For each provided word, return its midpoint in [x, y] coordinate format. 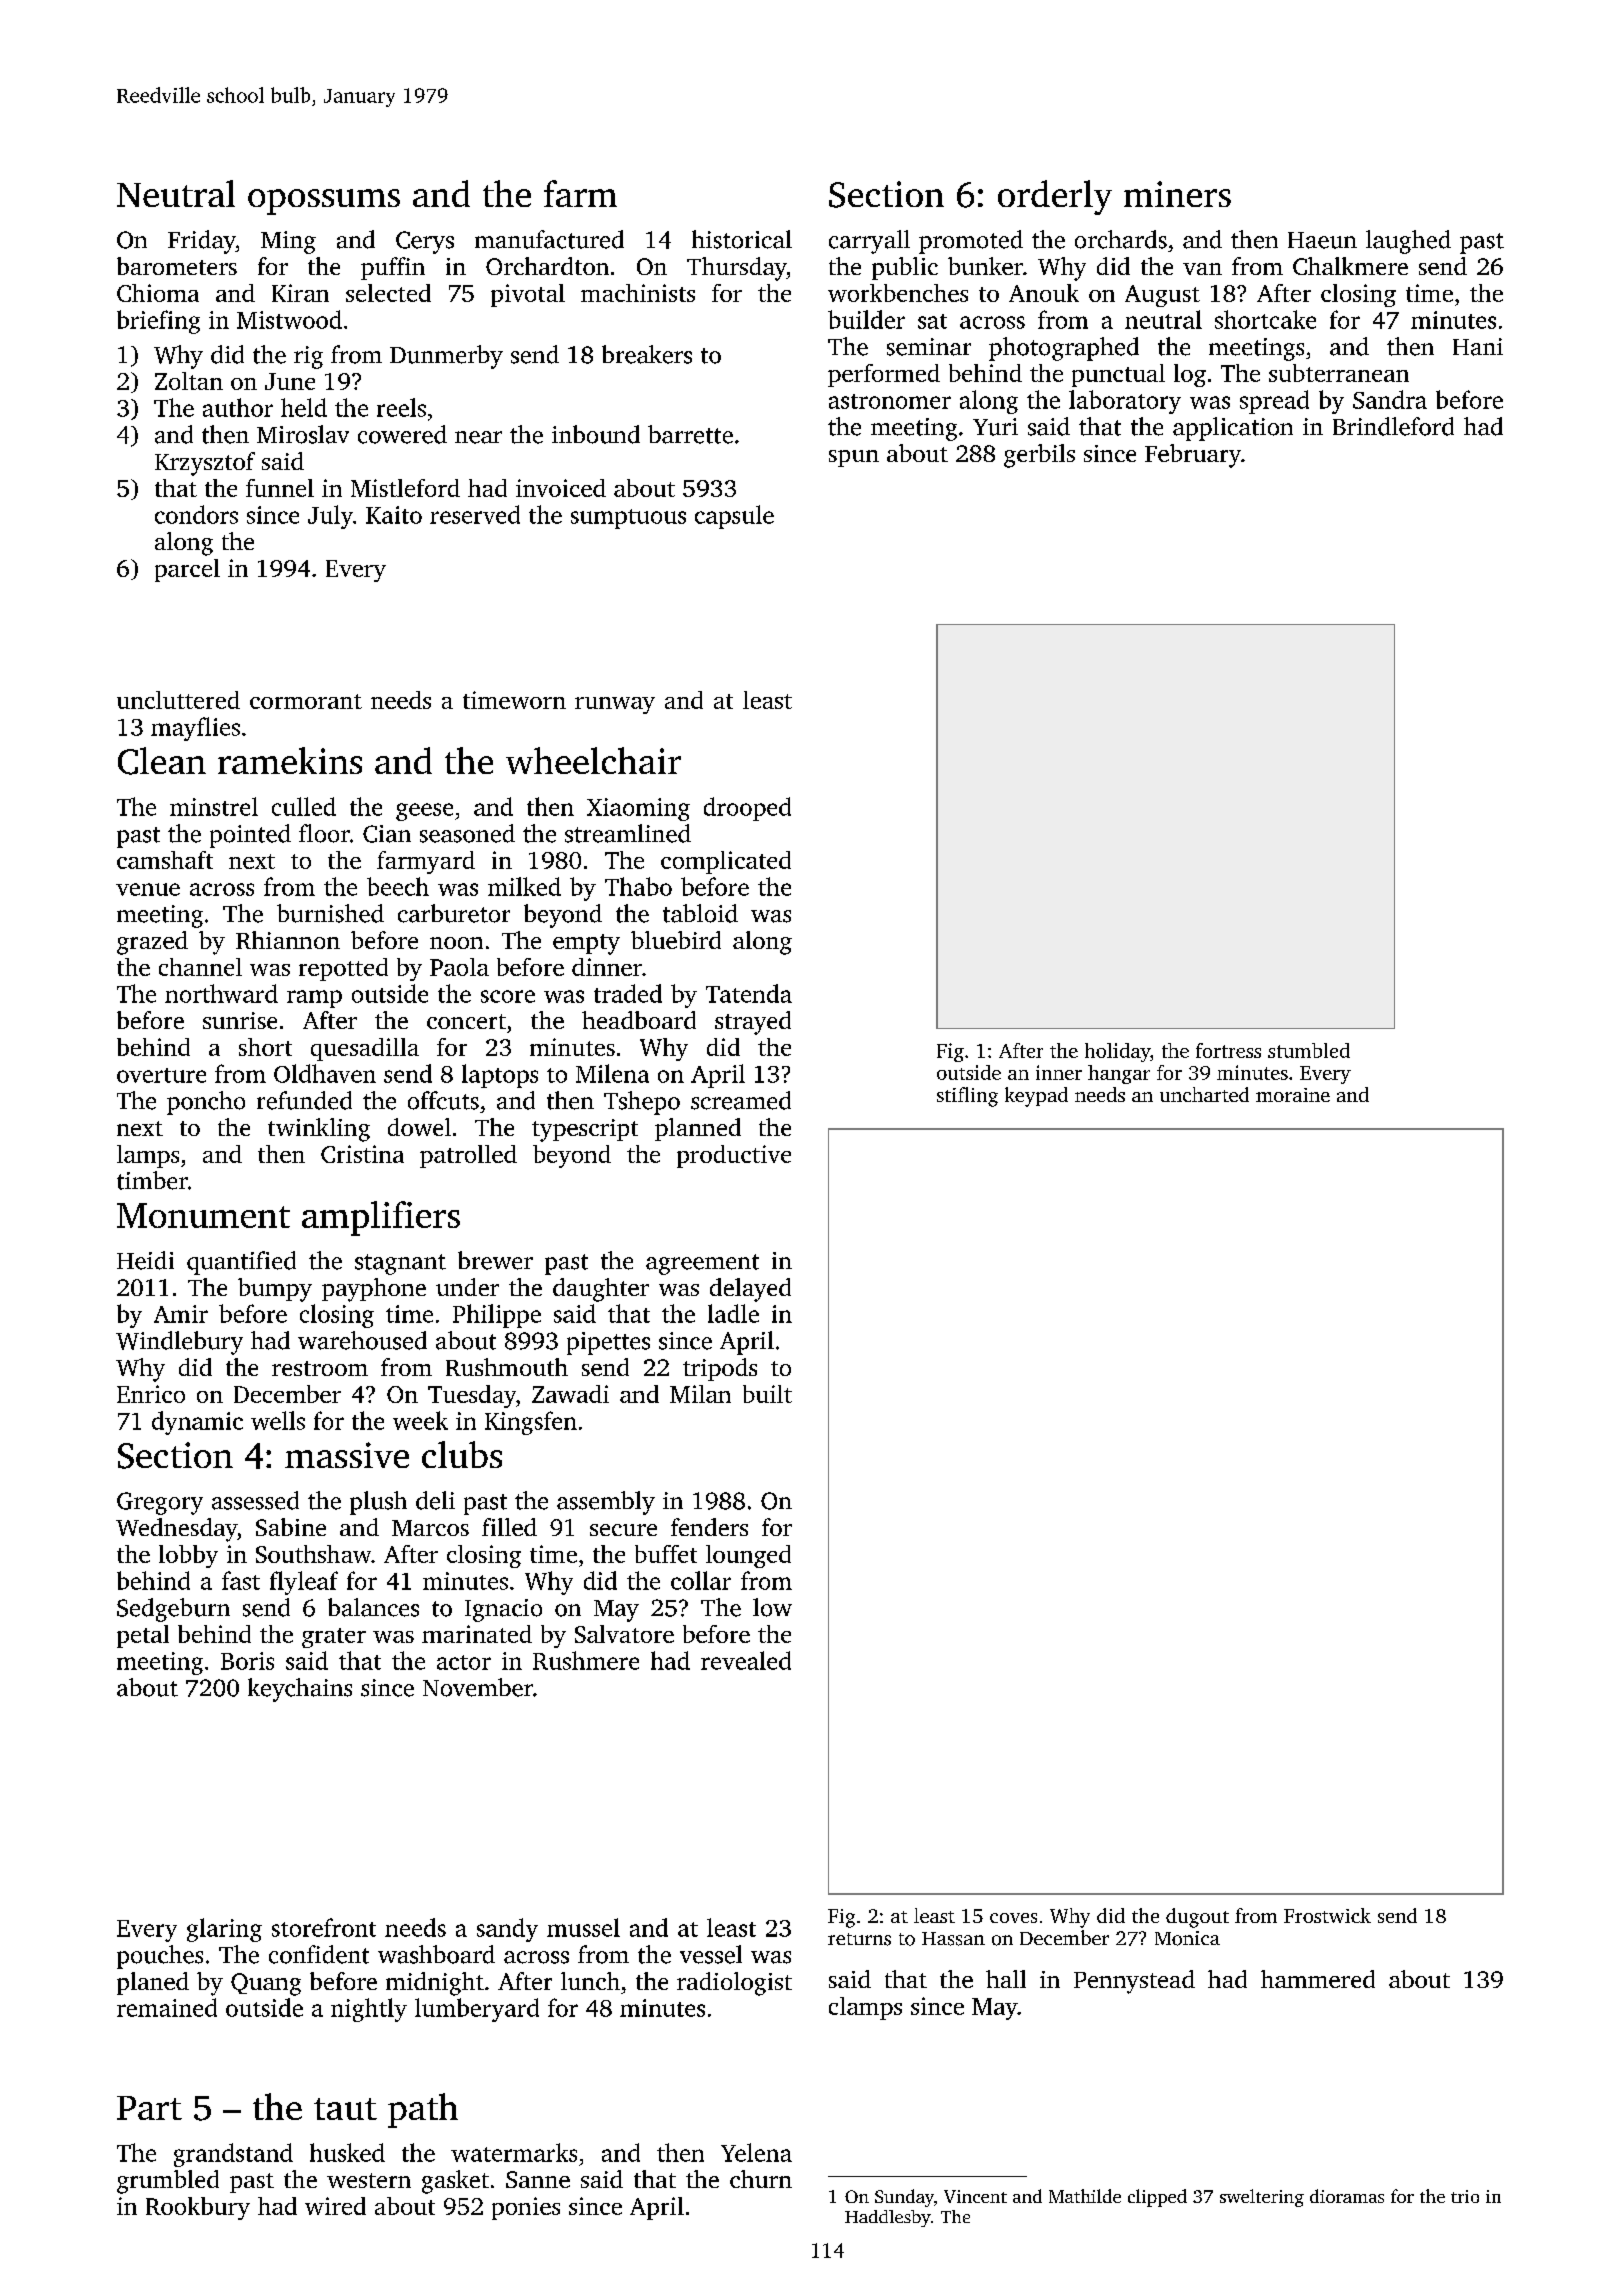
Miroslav [303, 434]
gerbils [1039, 456]
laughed [1408, 242]
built [767, 1394]
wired [335, 2206]
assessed [255, 1500]
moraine [1293, 1095]
